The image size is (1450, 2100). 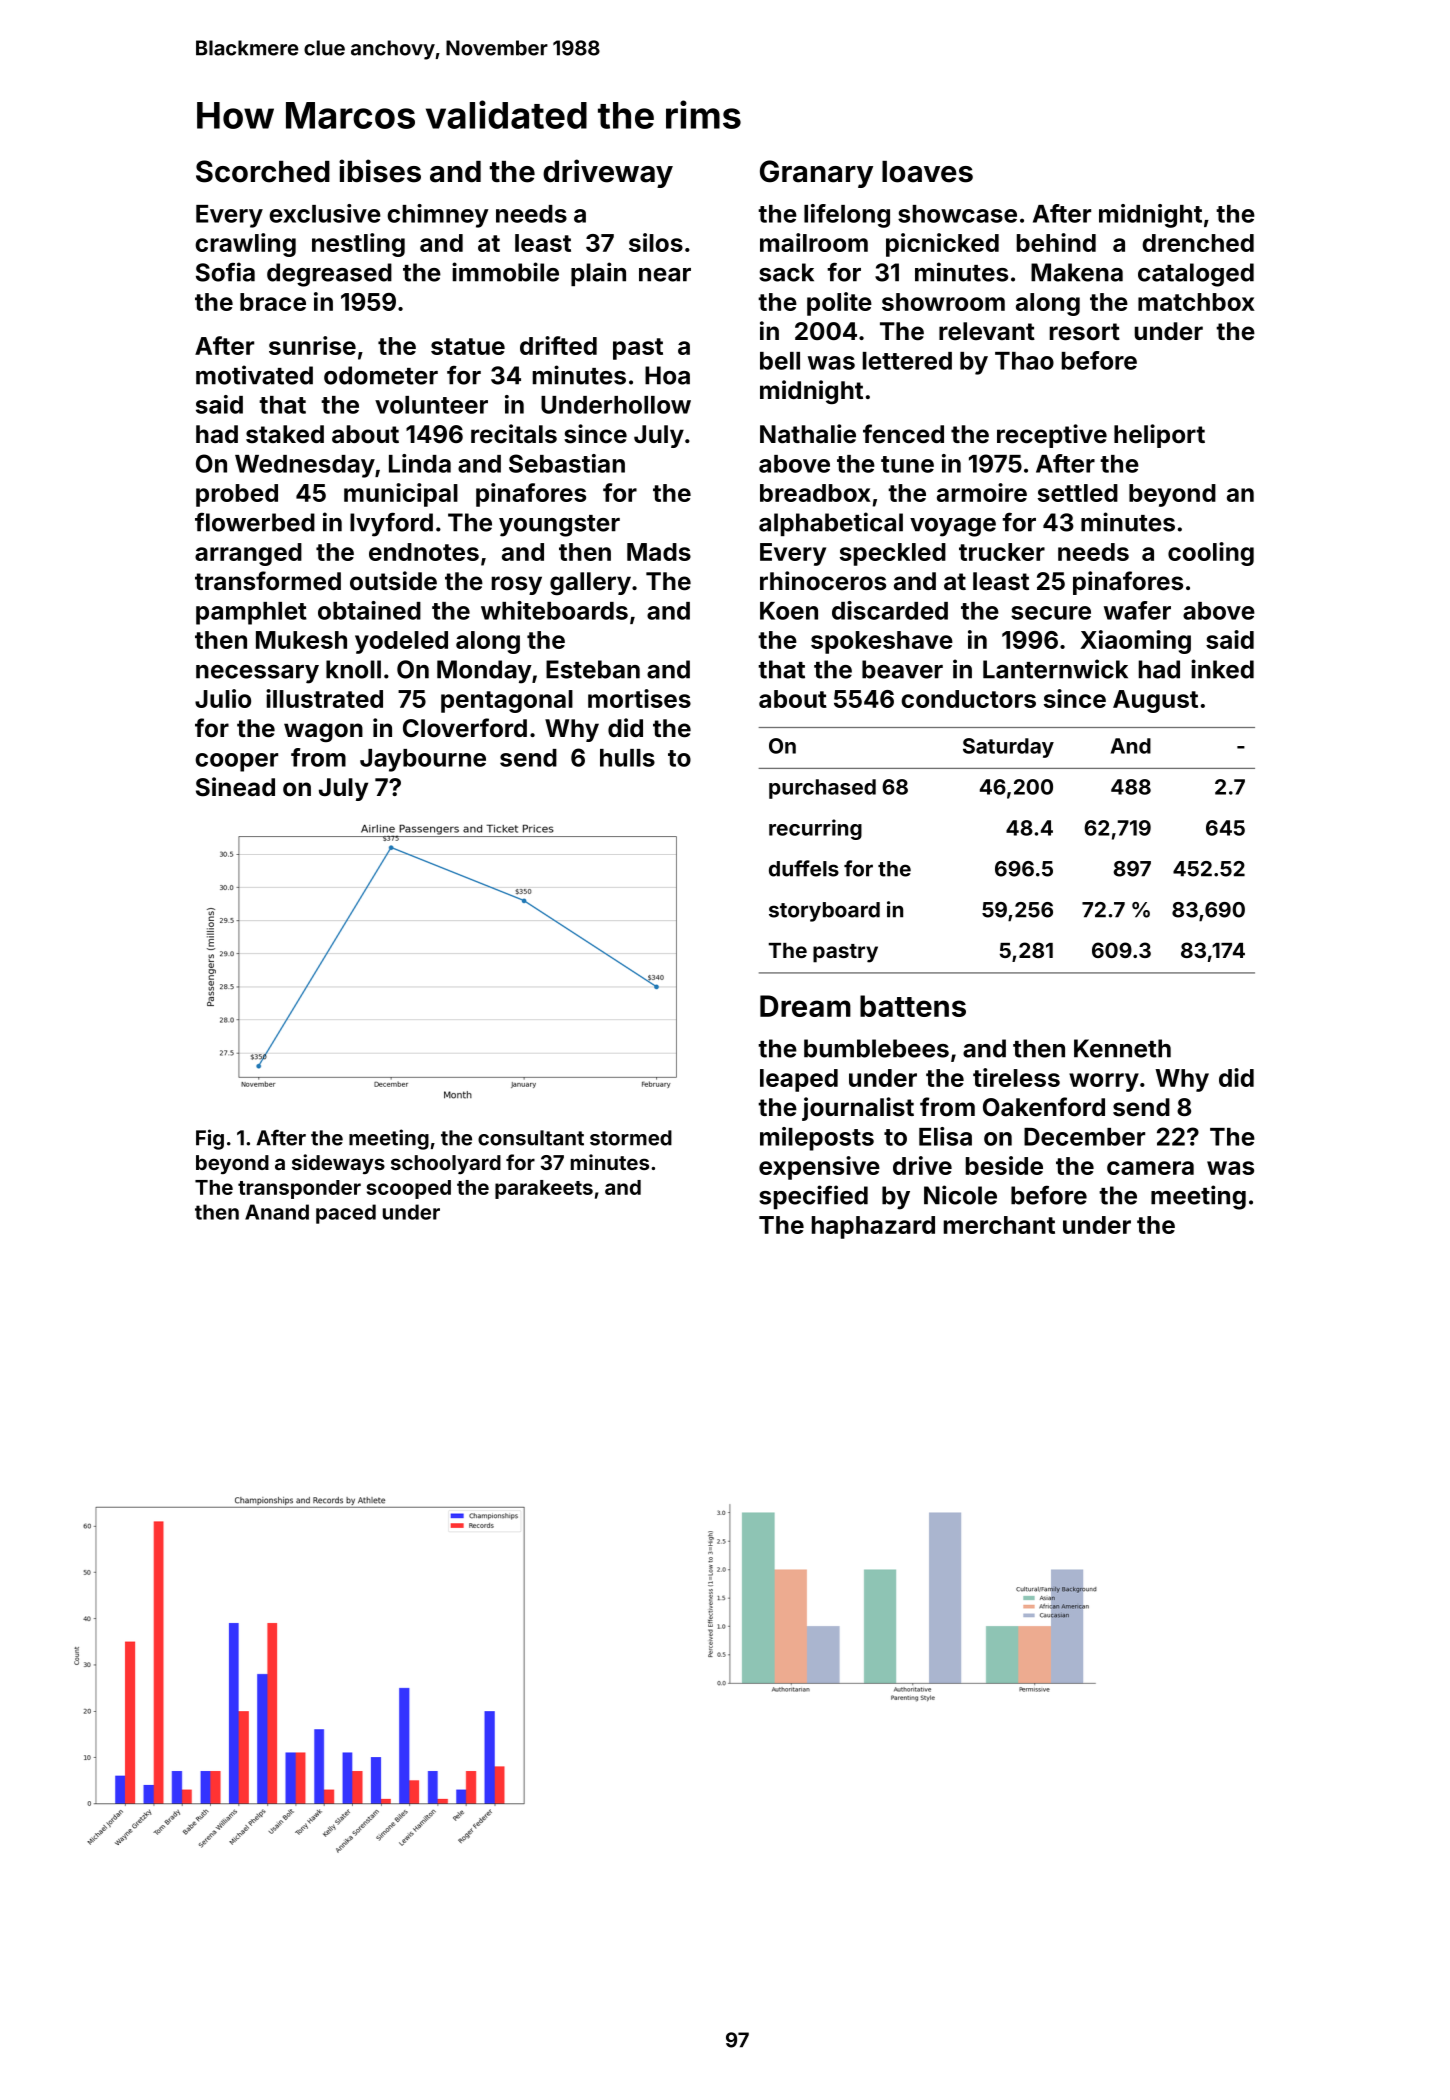 What do you see at coordinates (380, 171) in the screenshot?
I see `ibises` at bounding box center [380, 171].
